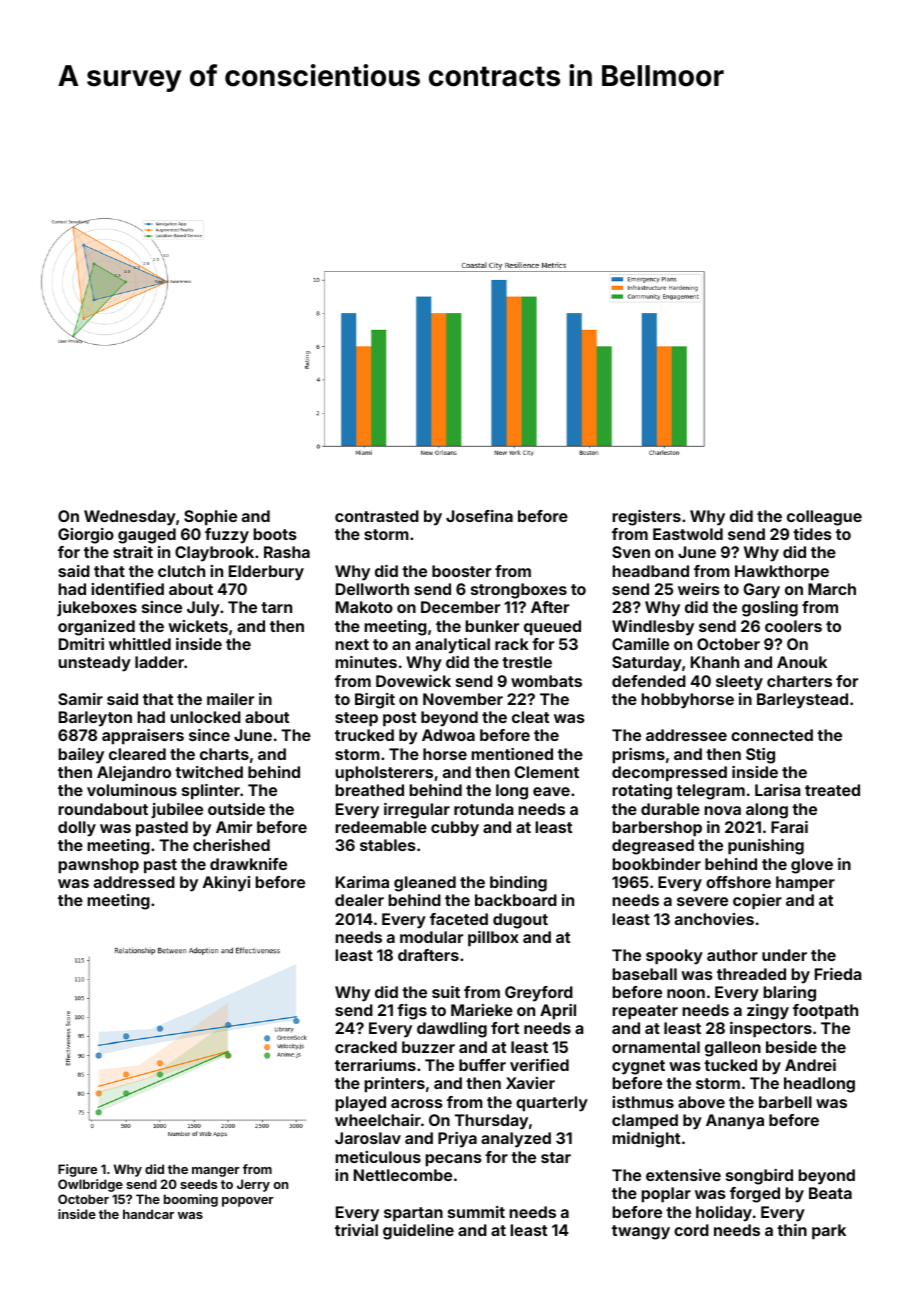 This page has width=924, height=1308. What do you see at coordinates (362, 882) in the page?
I see `Karima` at bounding box center [362, 882].
